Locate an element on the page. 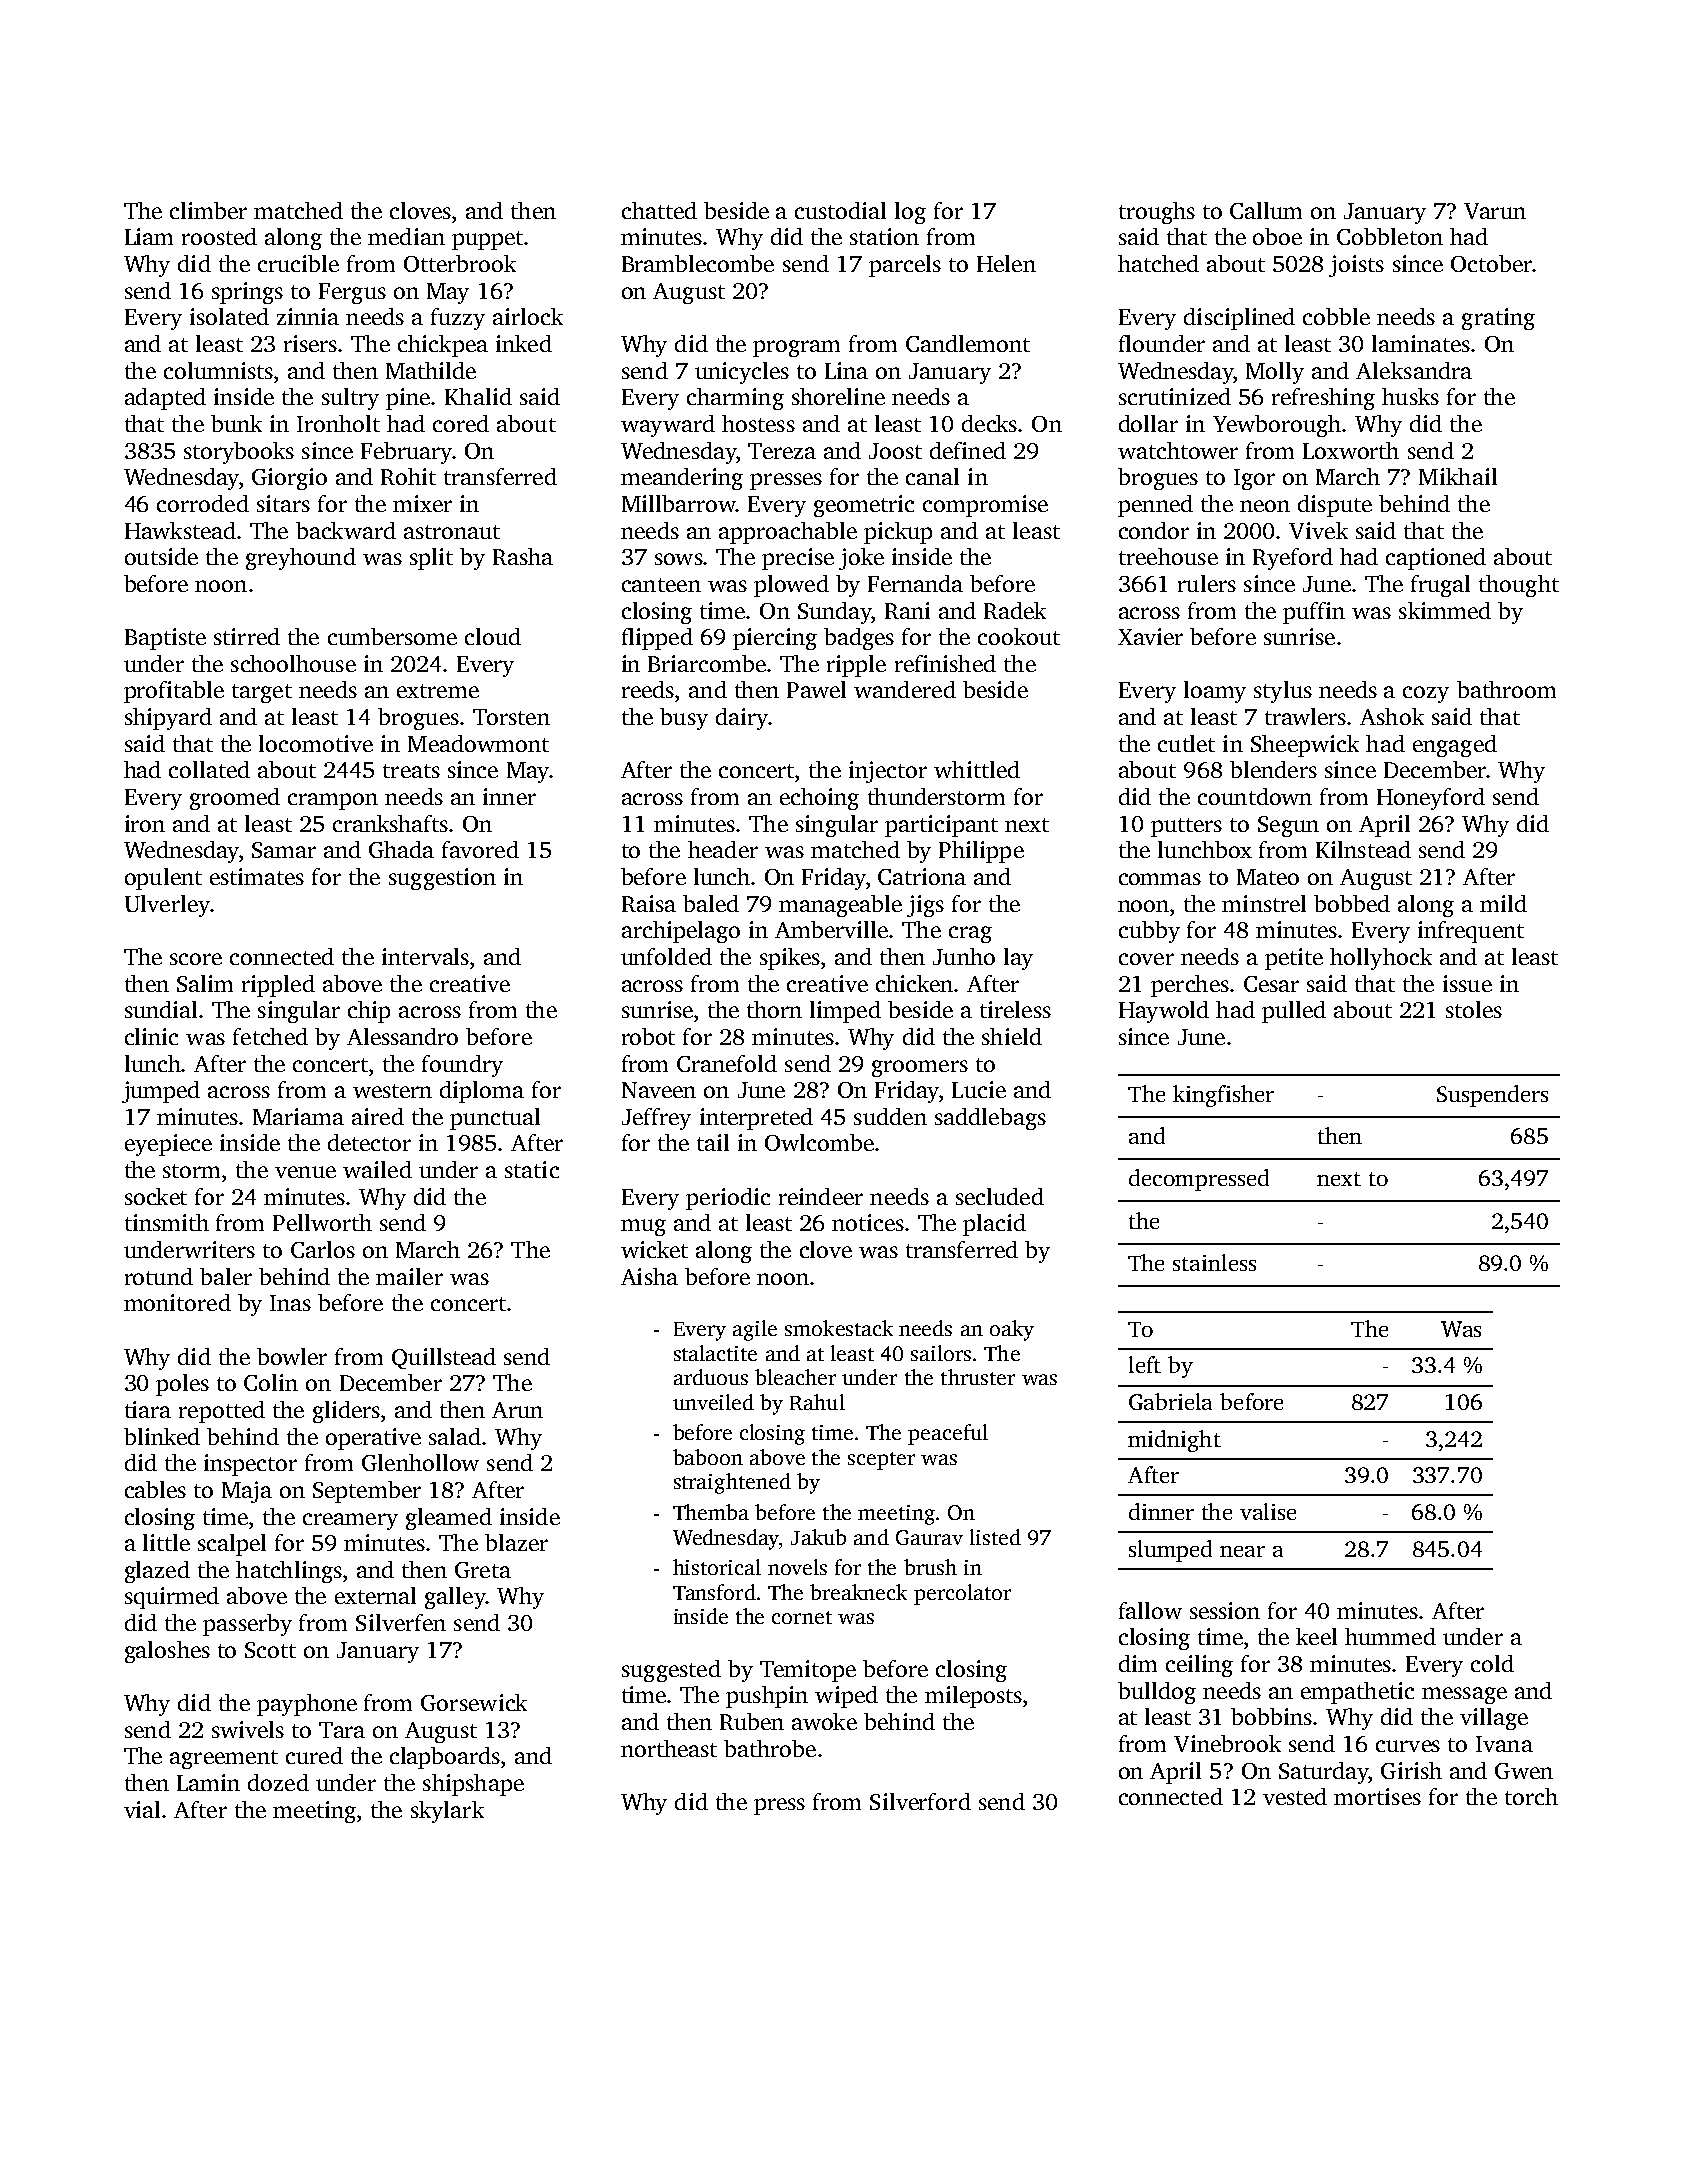  collated is located at coordinates (209, 769).
